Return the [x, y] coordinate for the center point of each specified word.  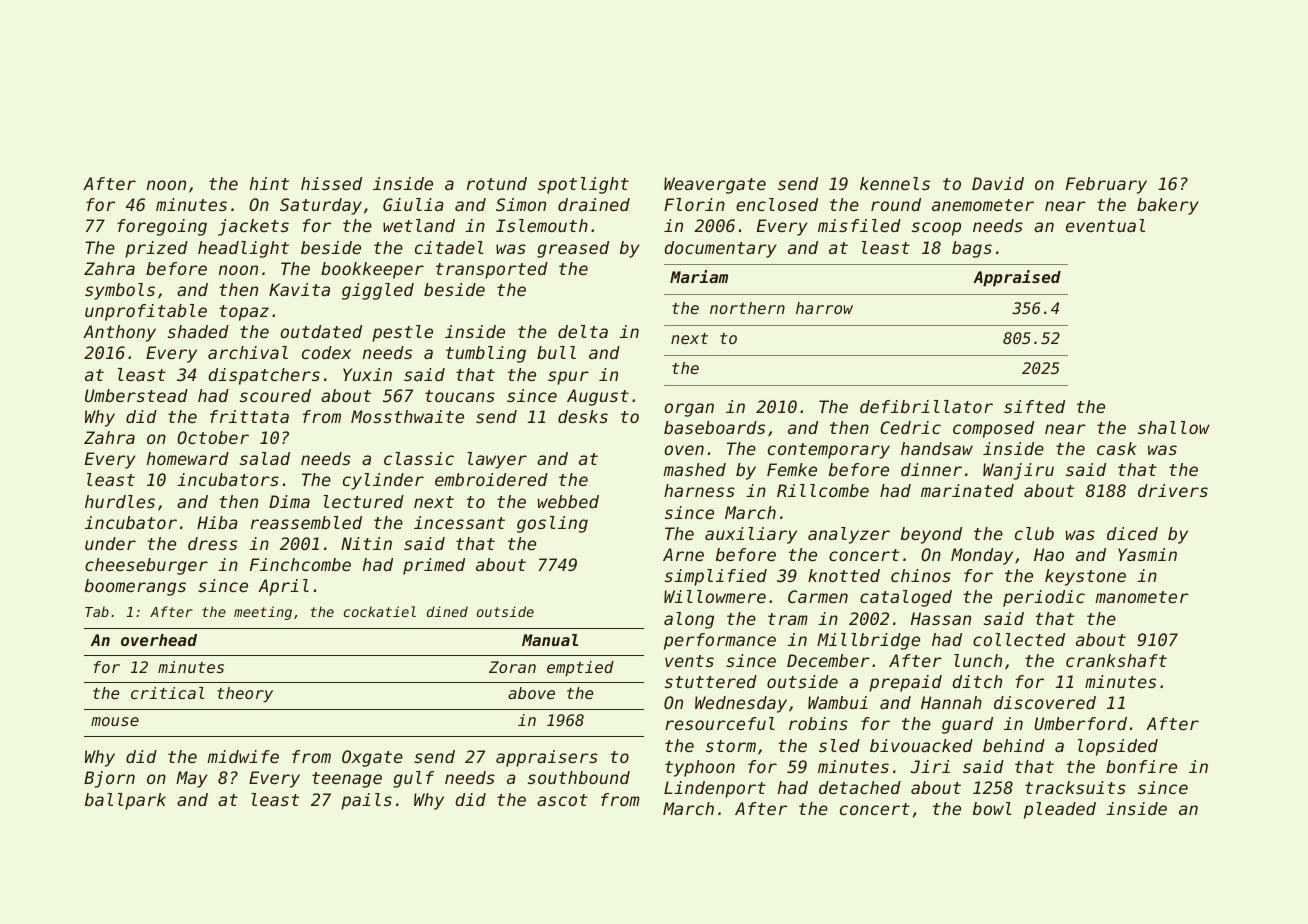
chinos [921, 575]
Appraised [1017, 278]
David [998, 183]
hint [269, 183]
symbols [120, 291]
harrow [824, 308]
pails [366, 801]
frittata [249, 416]
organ [689, 410]
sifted [1034, 406]
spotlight [583, 185]
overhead [159, 640]
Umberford [1080, 723]
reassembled [306, 522]
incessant [459, 522]
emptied [580, 669]
